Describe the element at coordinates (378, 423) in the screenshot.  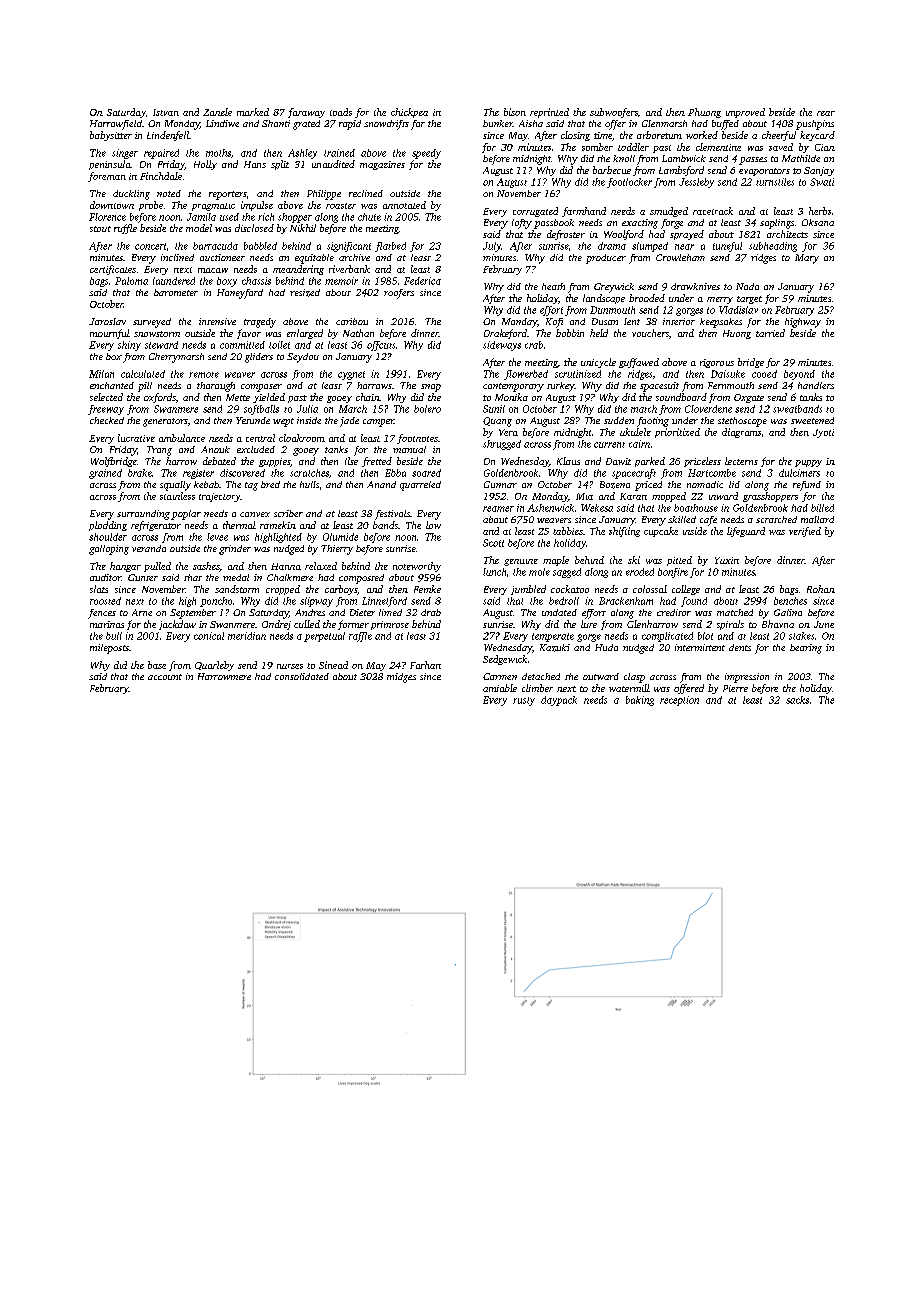
I see `camper` at that location.
